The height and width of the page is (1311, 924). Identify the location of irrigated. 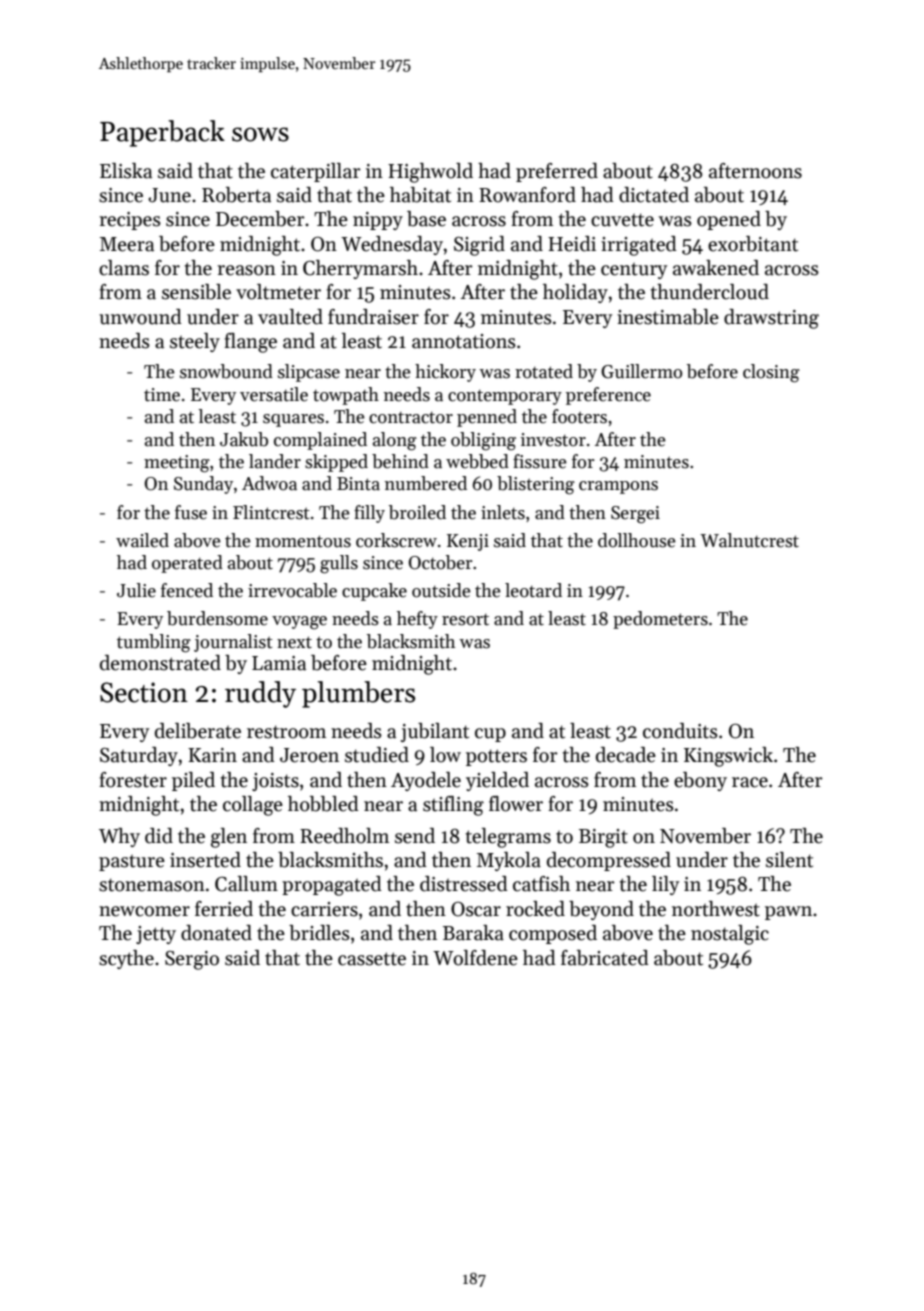
(639, 246).
